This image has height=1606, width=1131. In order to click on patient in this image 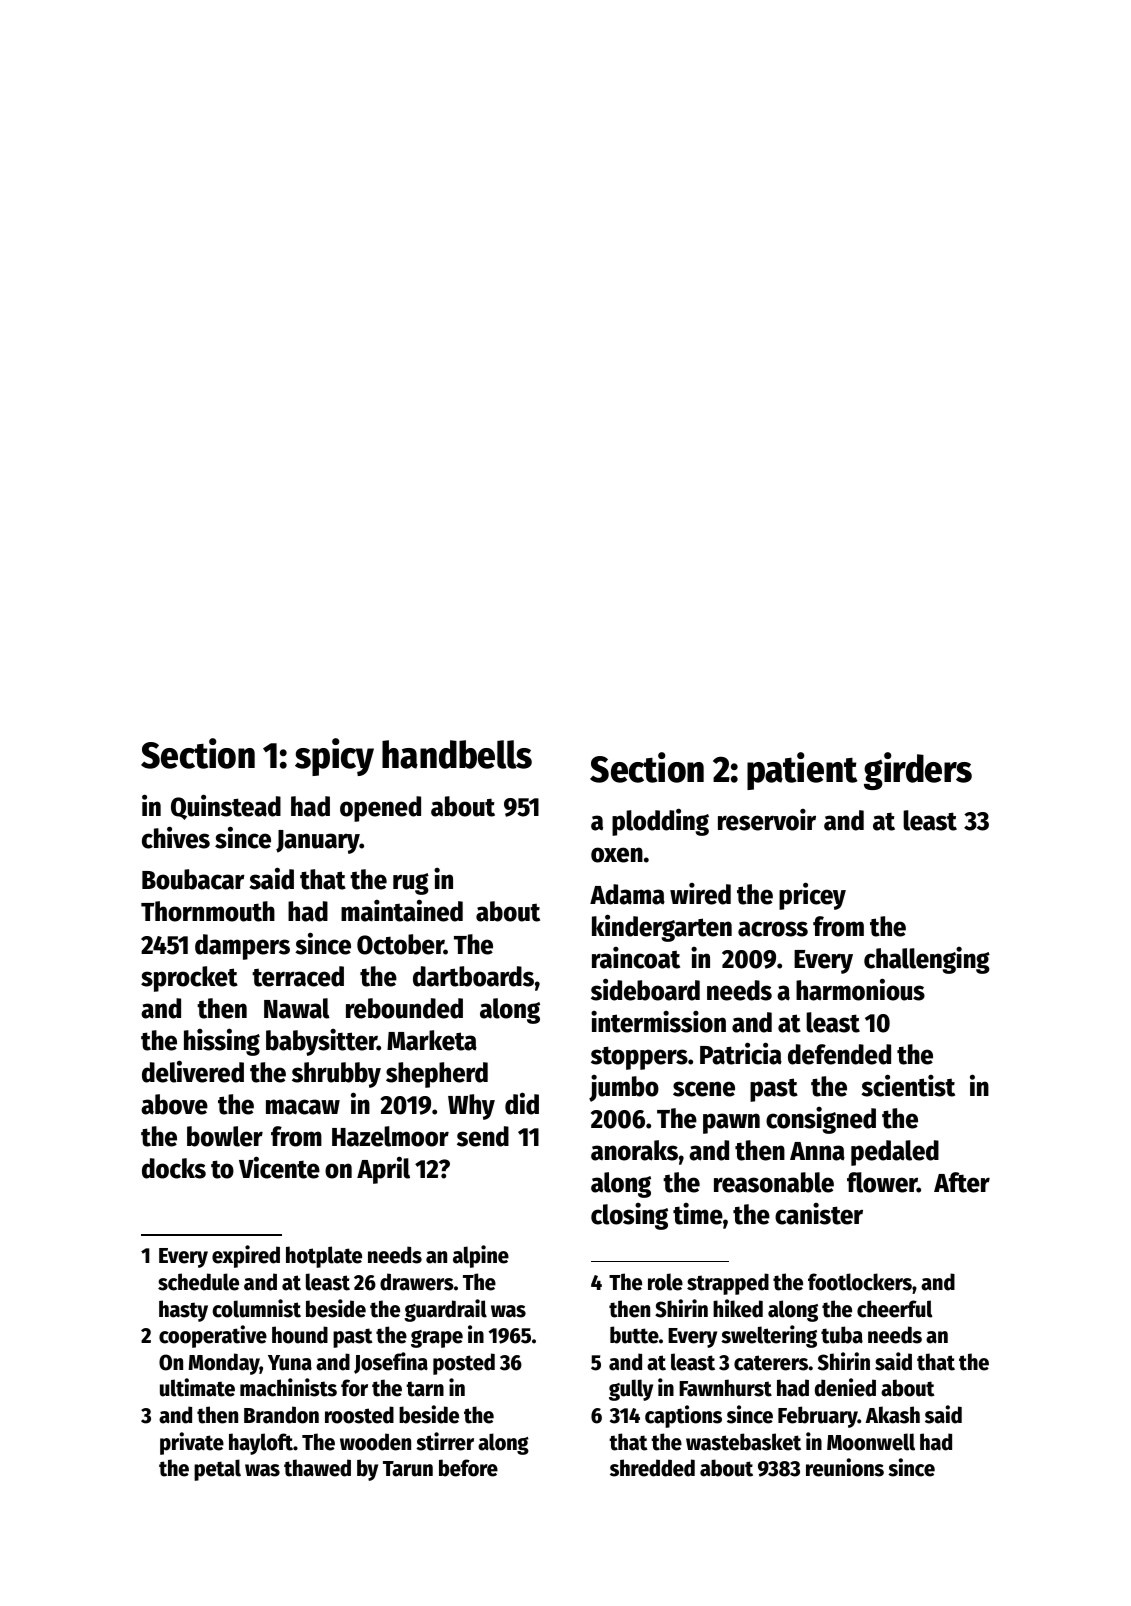, I will do `click(802, 771)`.
